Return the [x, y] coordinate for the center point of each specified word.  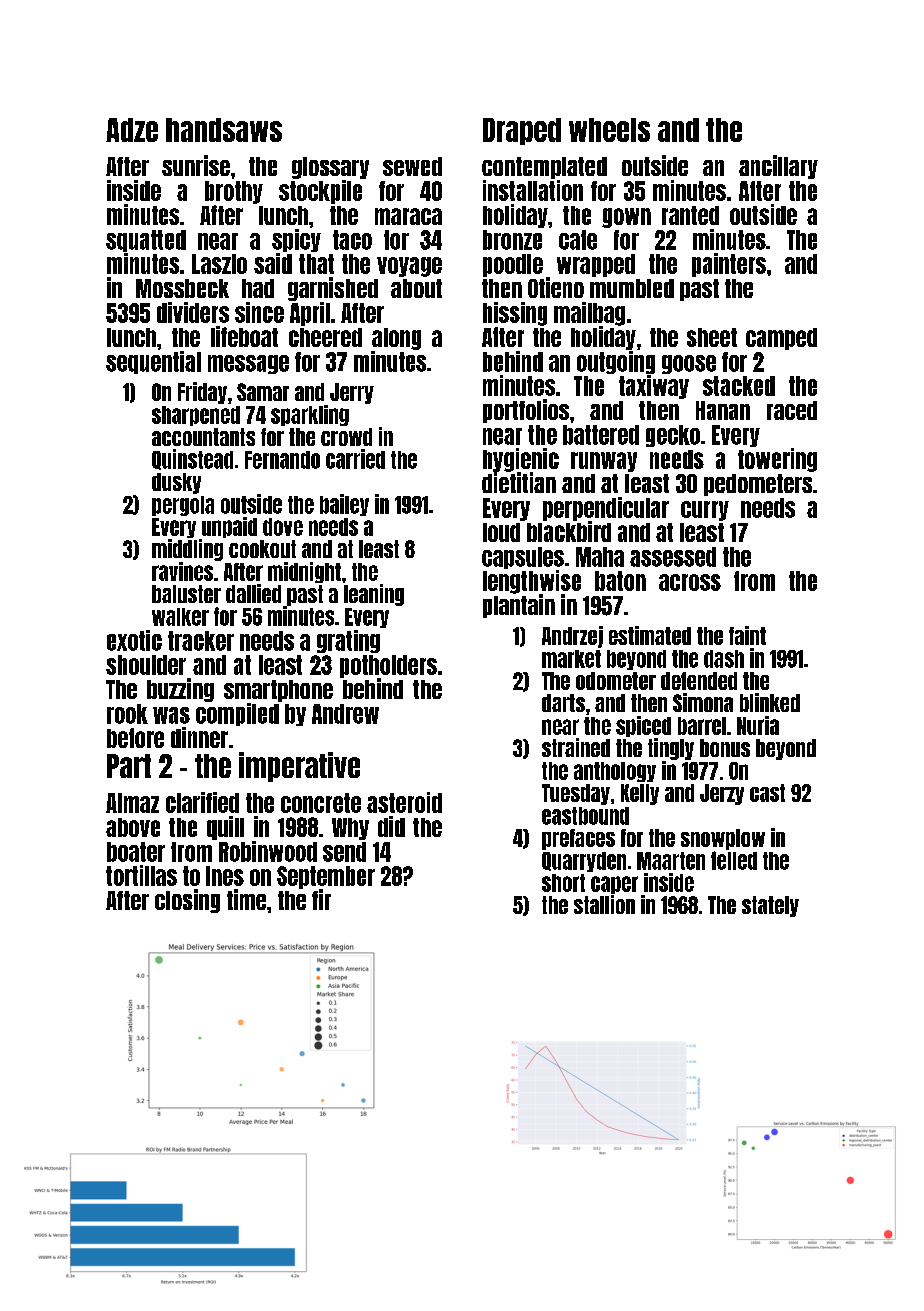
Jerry [352, 393]
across [690, 582]
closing [187, 901]
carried [355, 459]
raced [792, 410]
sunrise [196, 165]
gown [626, 218]
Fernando [282, 460]
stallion [604, 904]
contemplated [544, 168]
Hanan [723, 410]
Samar [263, 392]
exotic [134, 640]
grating [348, 641]
